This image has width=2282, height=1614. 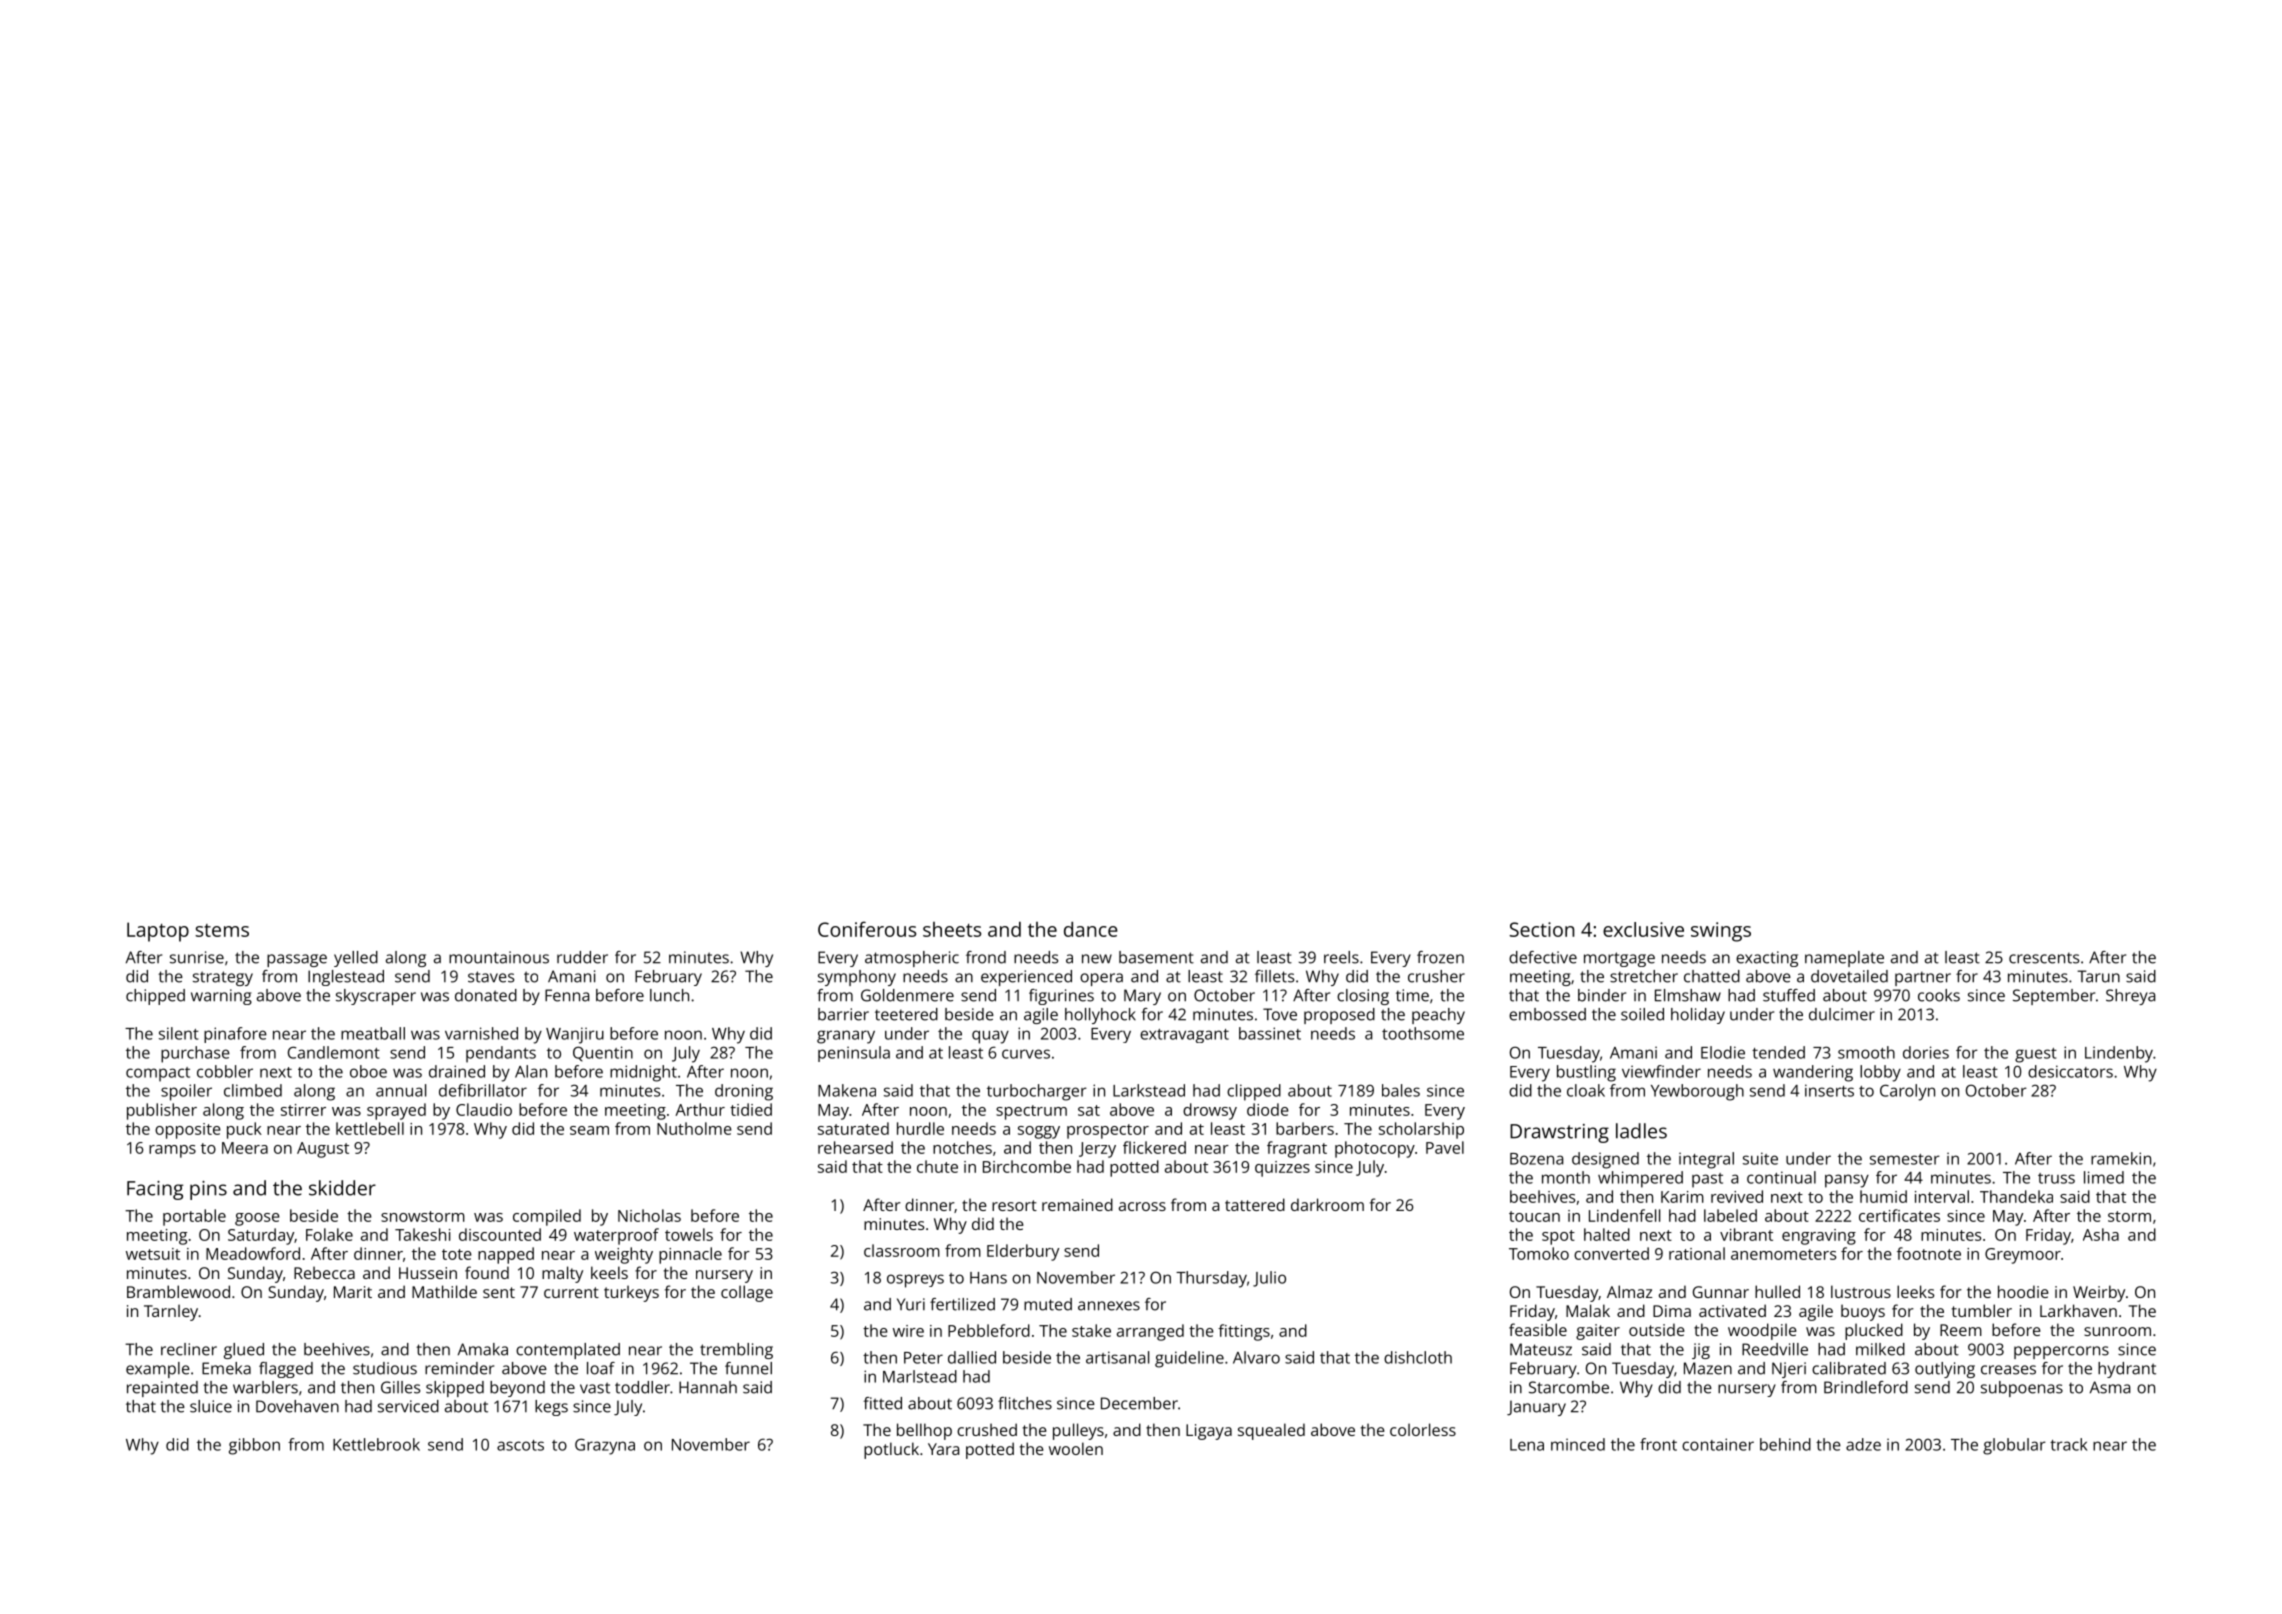 I want to click on gibbon, so click(x=254, y=1446).
